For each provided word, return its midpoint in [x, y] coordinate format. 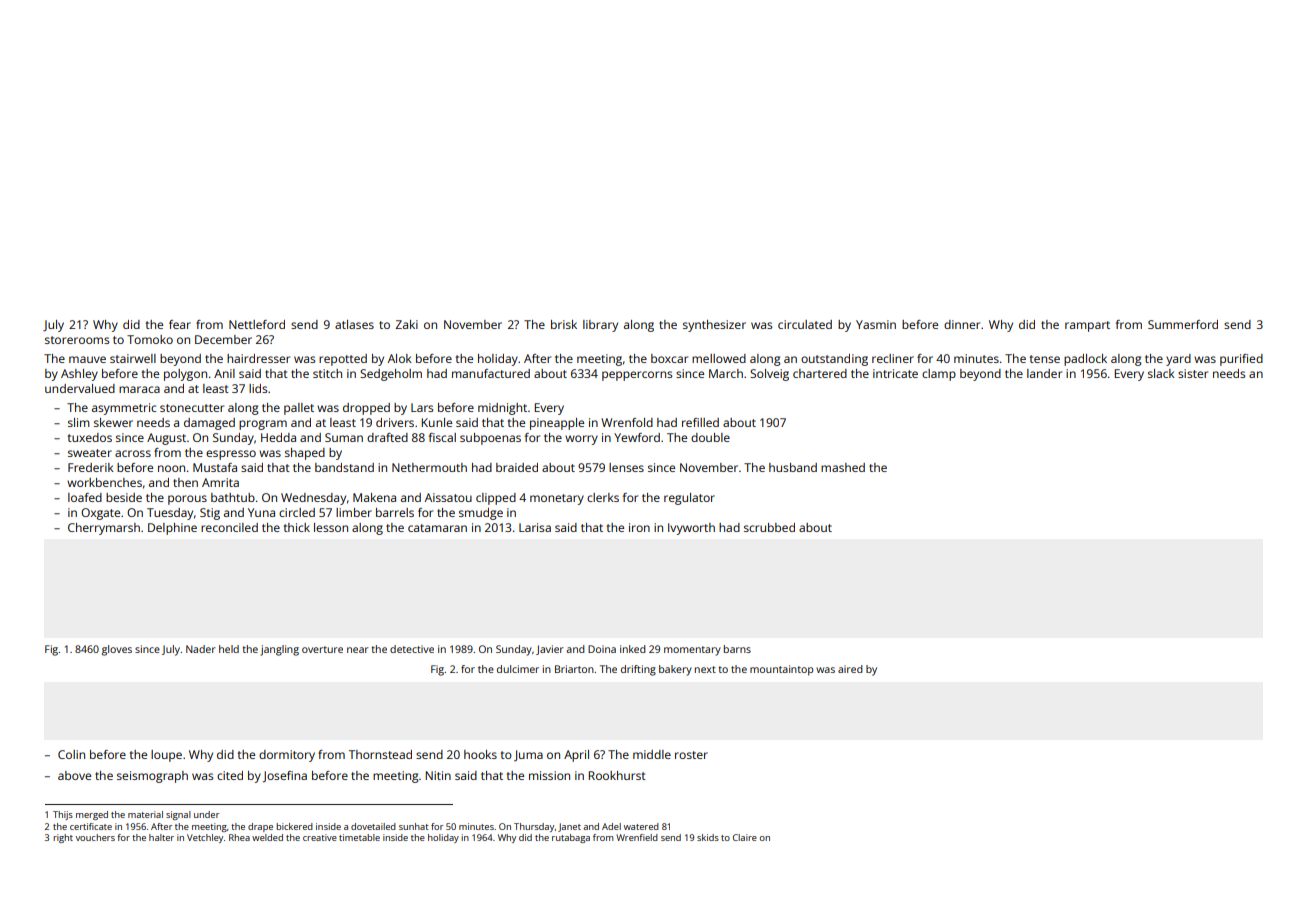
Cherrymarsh [104, 529]
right [63, 838]
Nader [201, 649]
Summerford [1183, 324]
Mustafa [215, 467]
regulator [689, 499]
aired [850, 669]
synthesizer [714, 326]
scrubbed [769, 527]
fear [180, 324]
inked [633, 649]
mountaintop [781, 670]
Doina [602, 649]
